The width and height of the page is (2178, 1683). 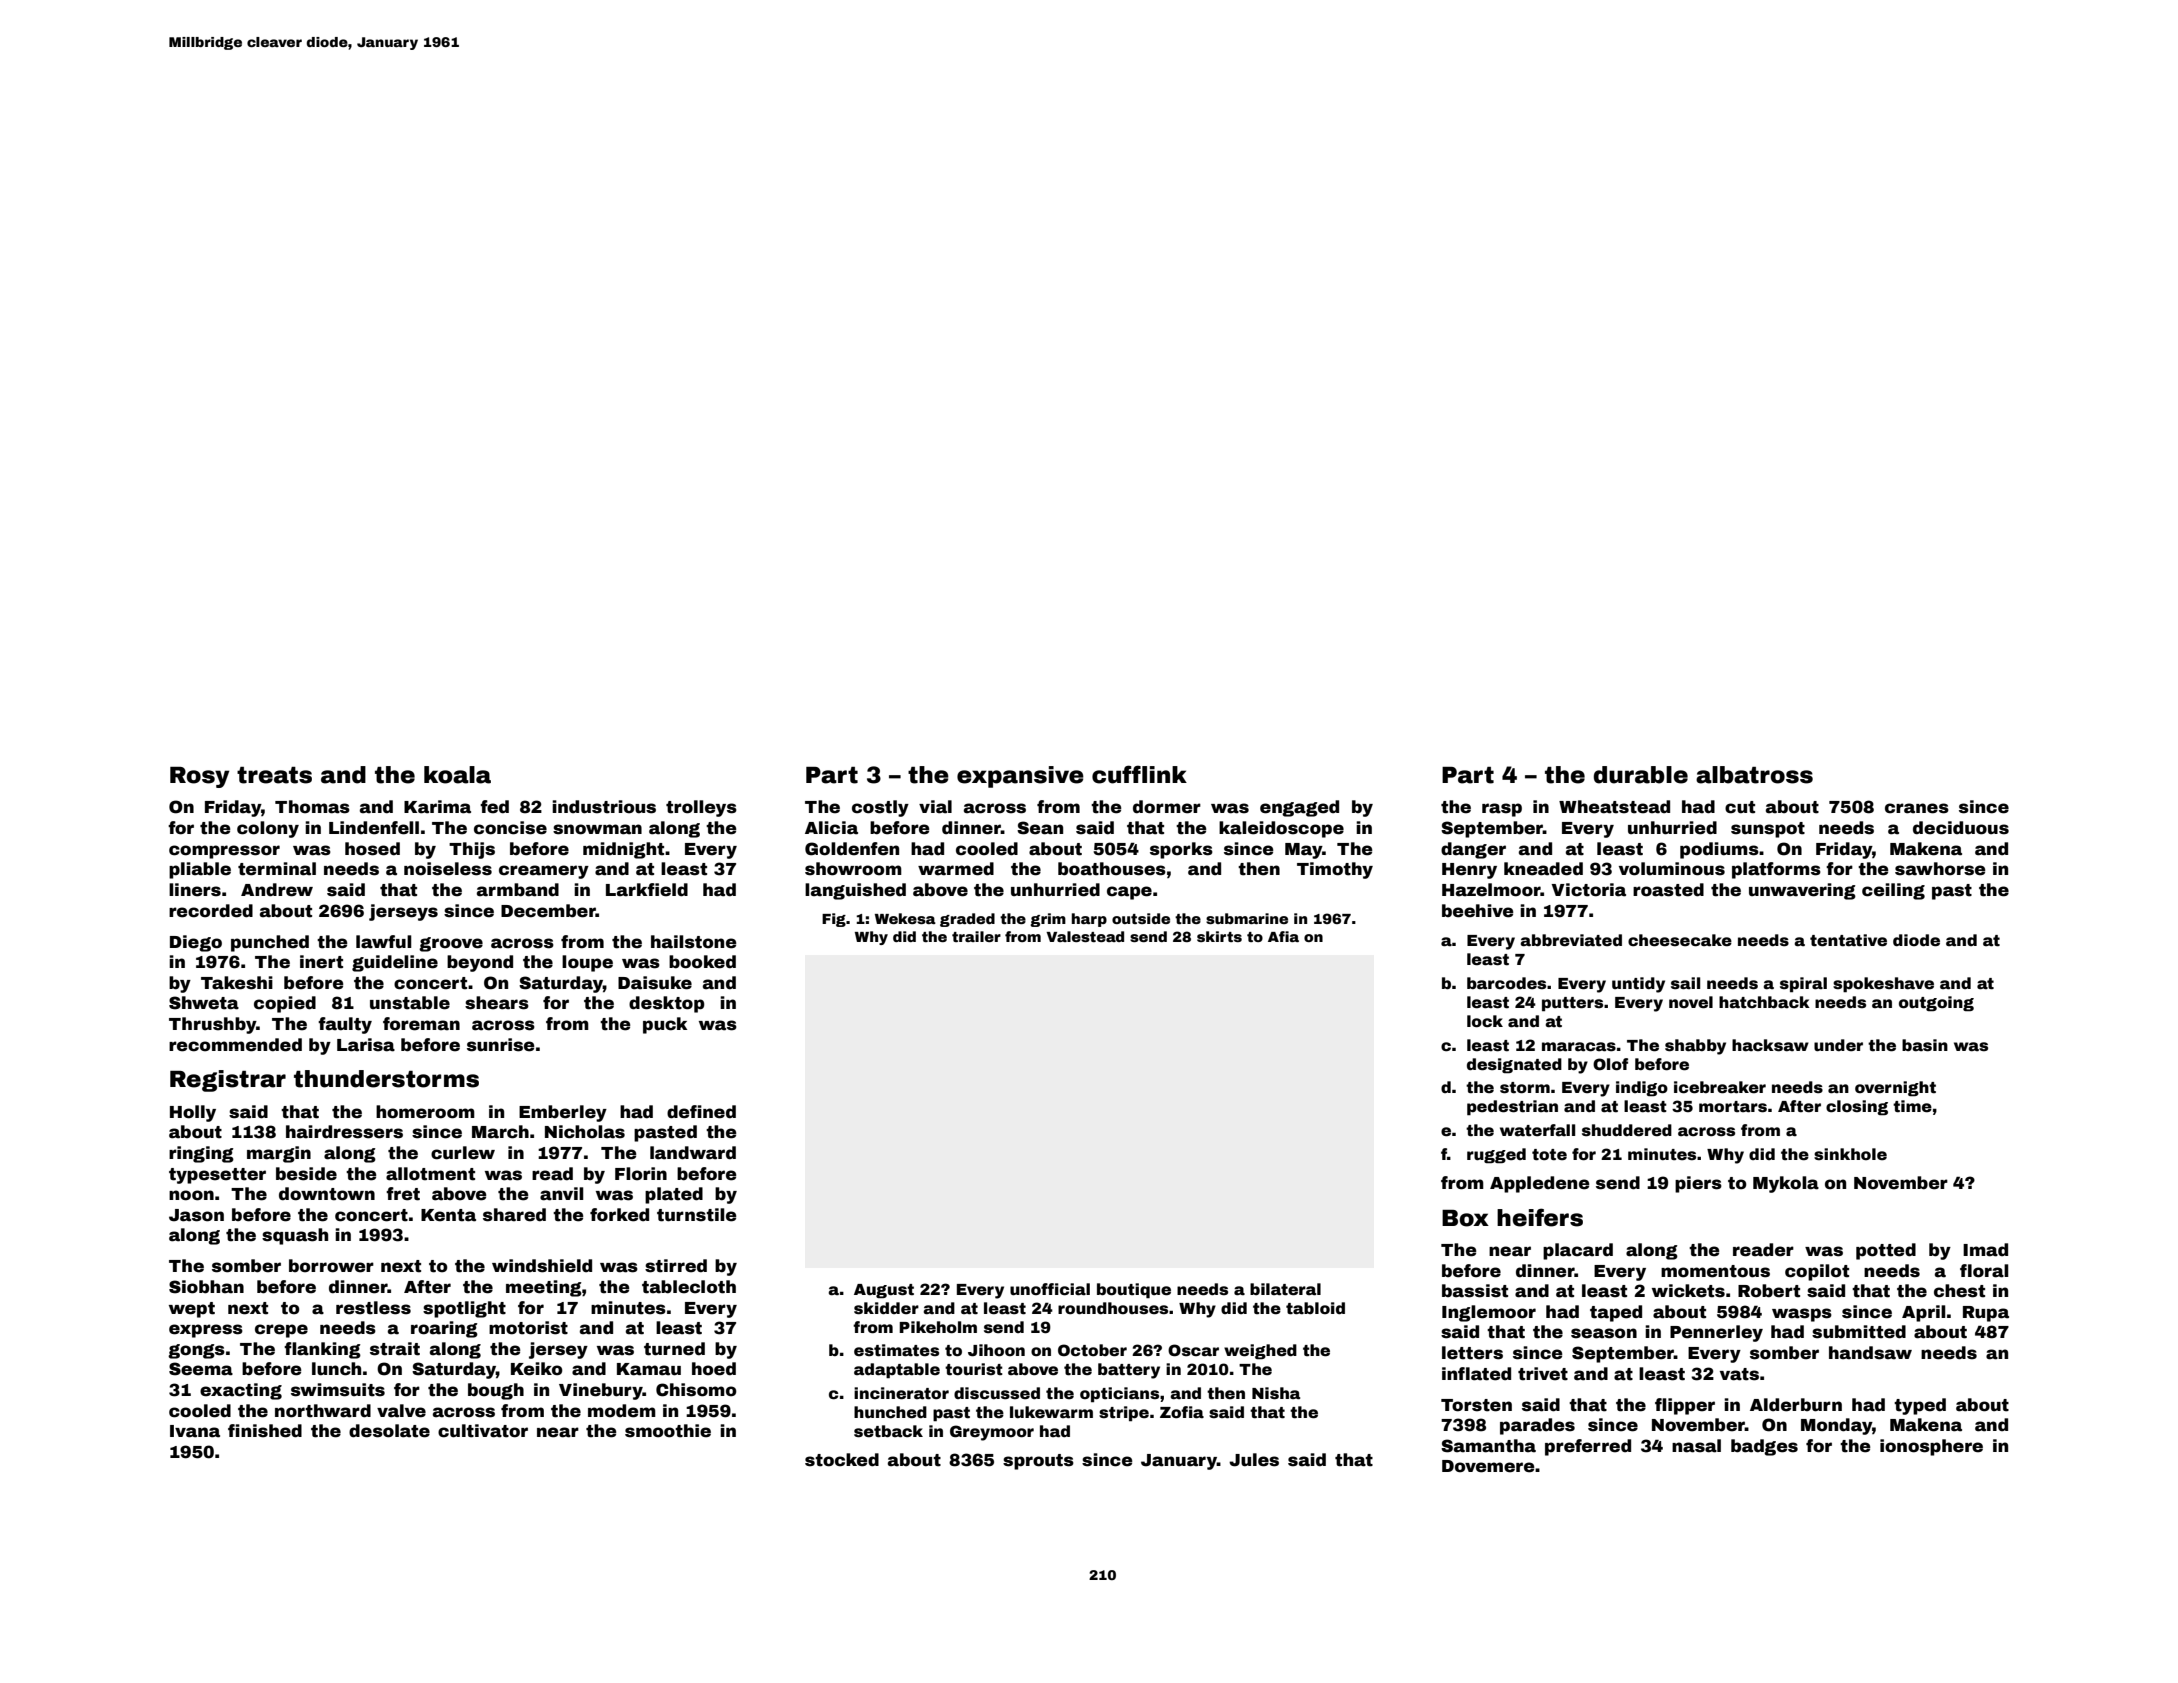 What do you see at coordinates (1139, 774) in the page?
I see `cufflink` at bounding box center [1139, 774].
